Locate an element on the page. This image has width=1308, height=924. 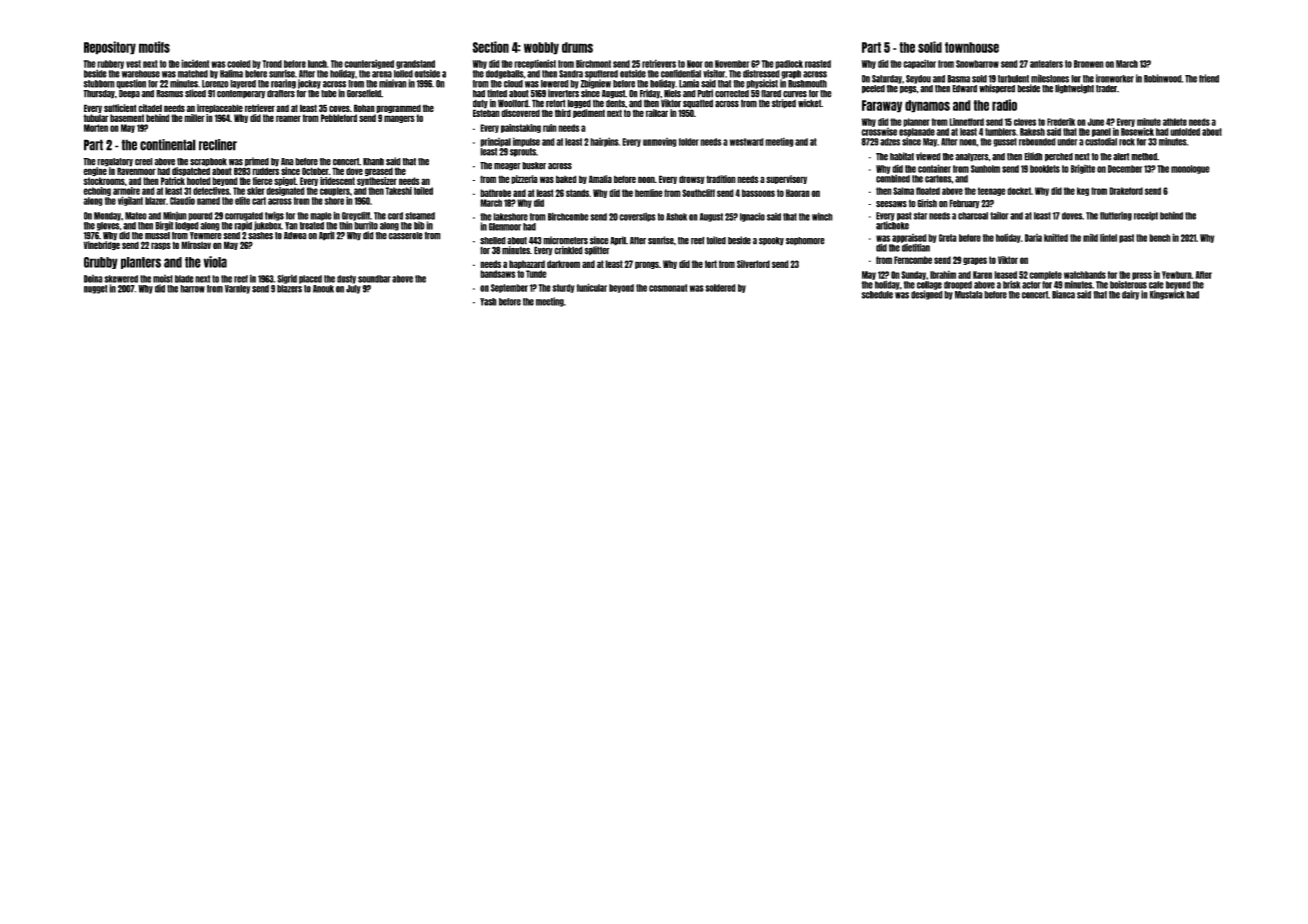
bench is located at coordinates (1160, 238).
